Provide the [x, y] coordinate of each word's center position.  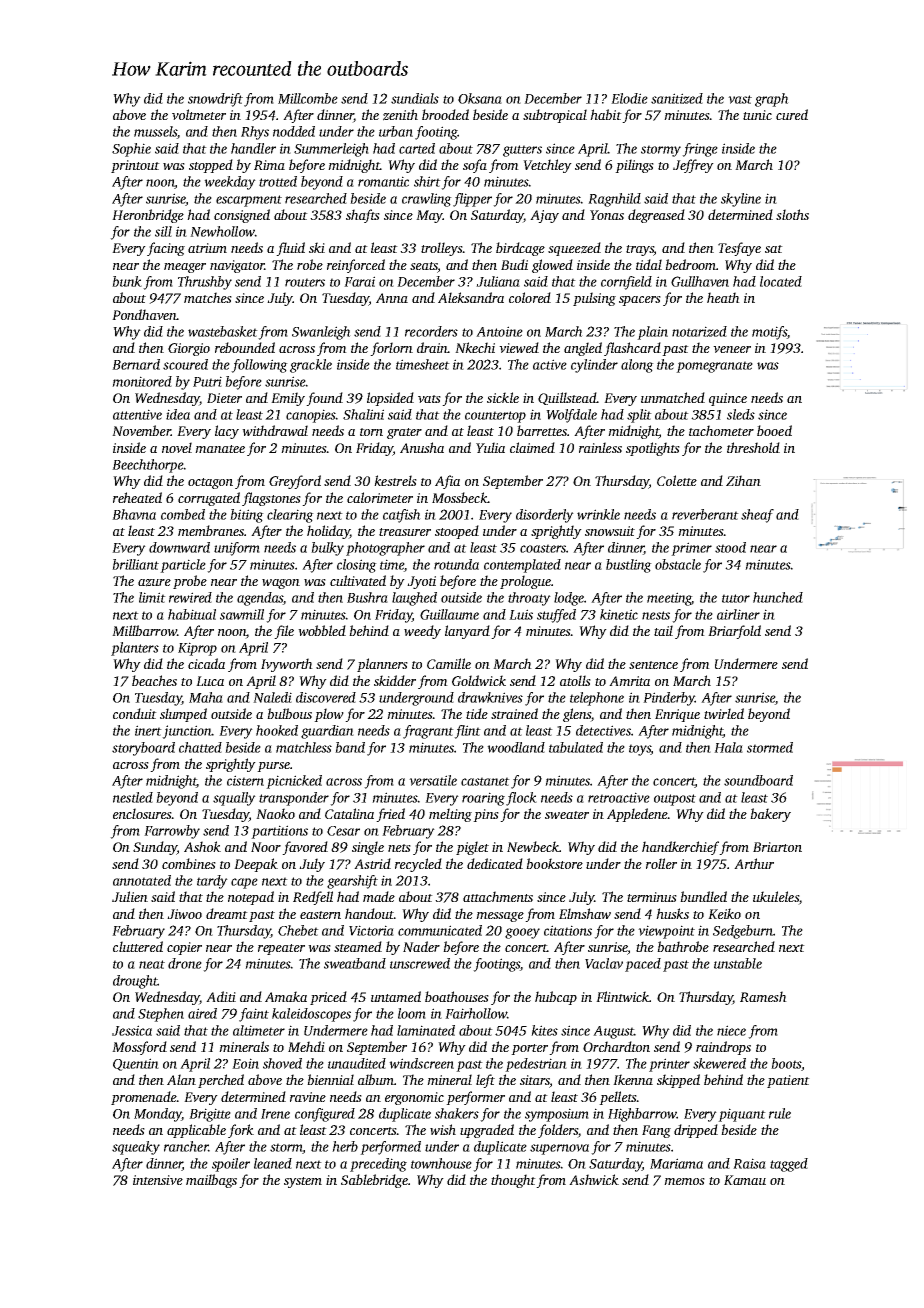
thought [513, 1181]
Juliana [498, 281]
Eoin [245, 1063]
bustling [629, 566]
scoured [185, 364]
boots [786, 1063]
